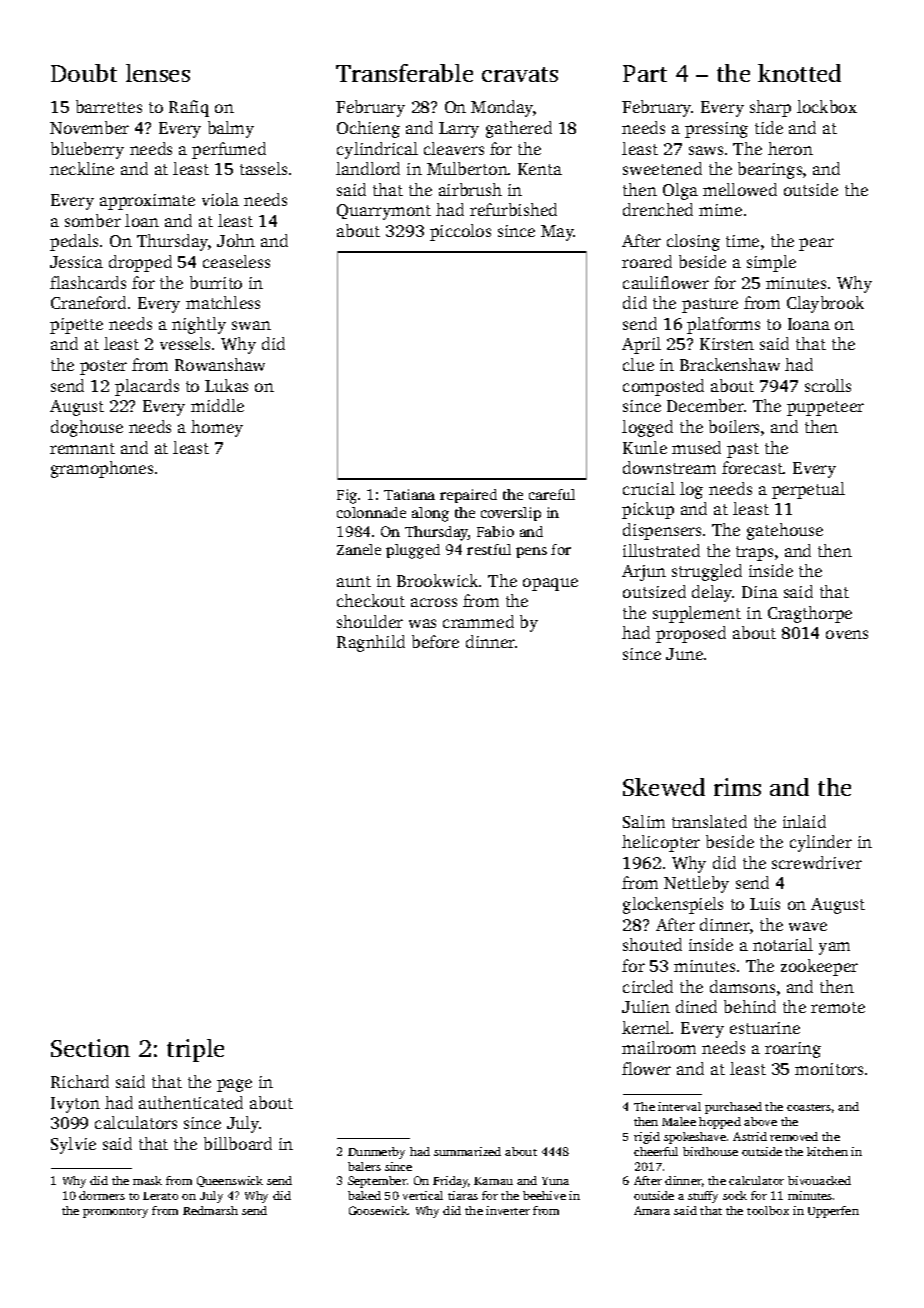 This screenshot has width=924, height=1308. I want to click on damsons, so click(742, 986).
